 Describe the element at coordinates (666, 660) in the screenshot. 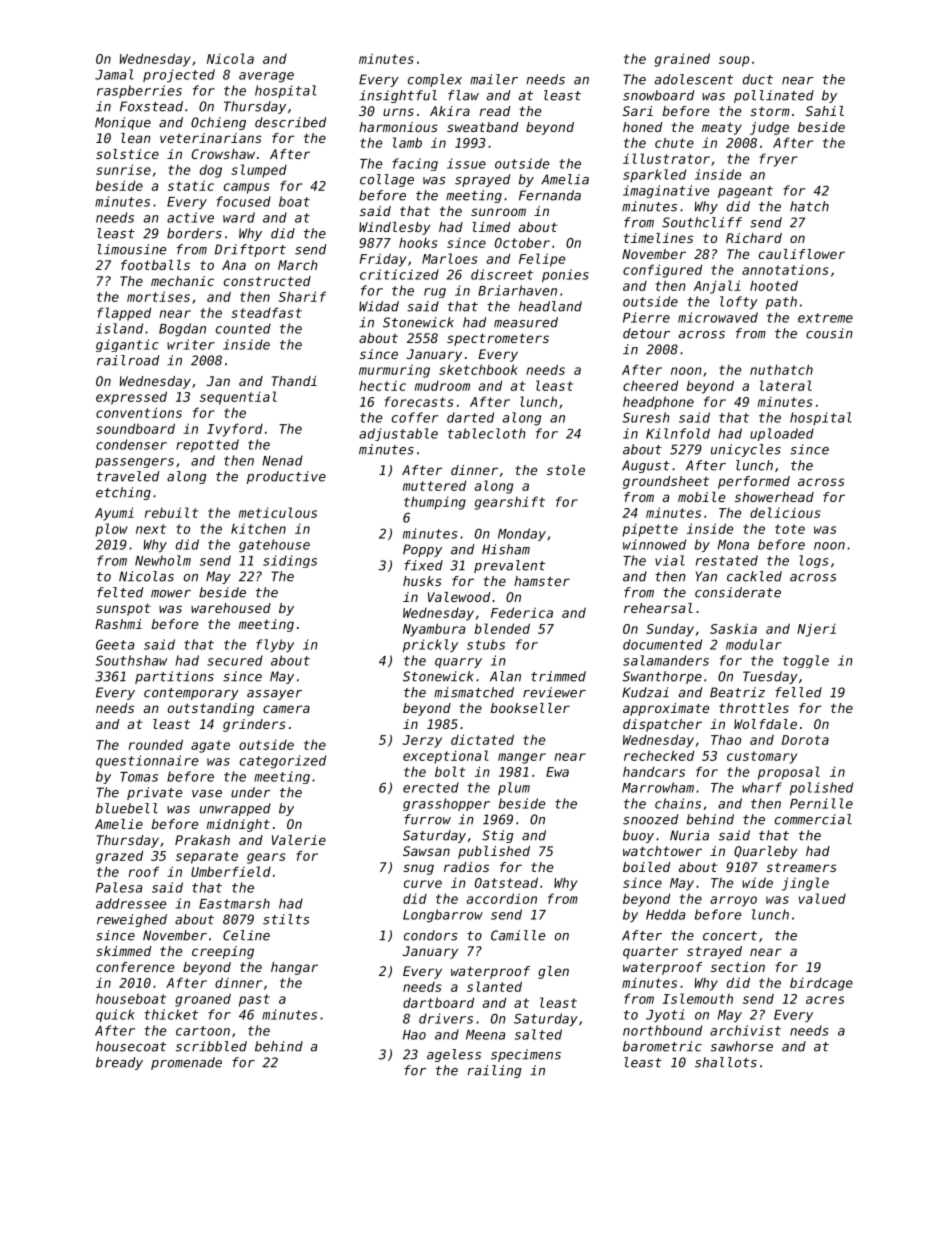

I see `salamanders` at that location.
